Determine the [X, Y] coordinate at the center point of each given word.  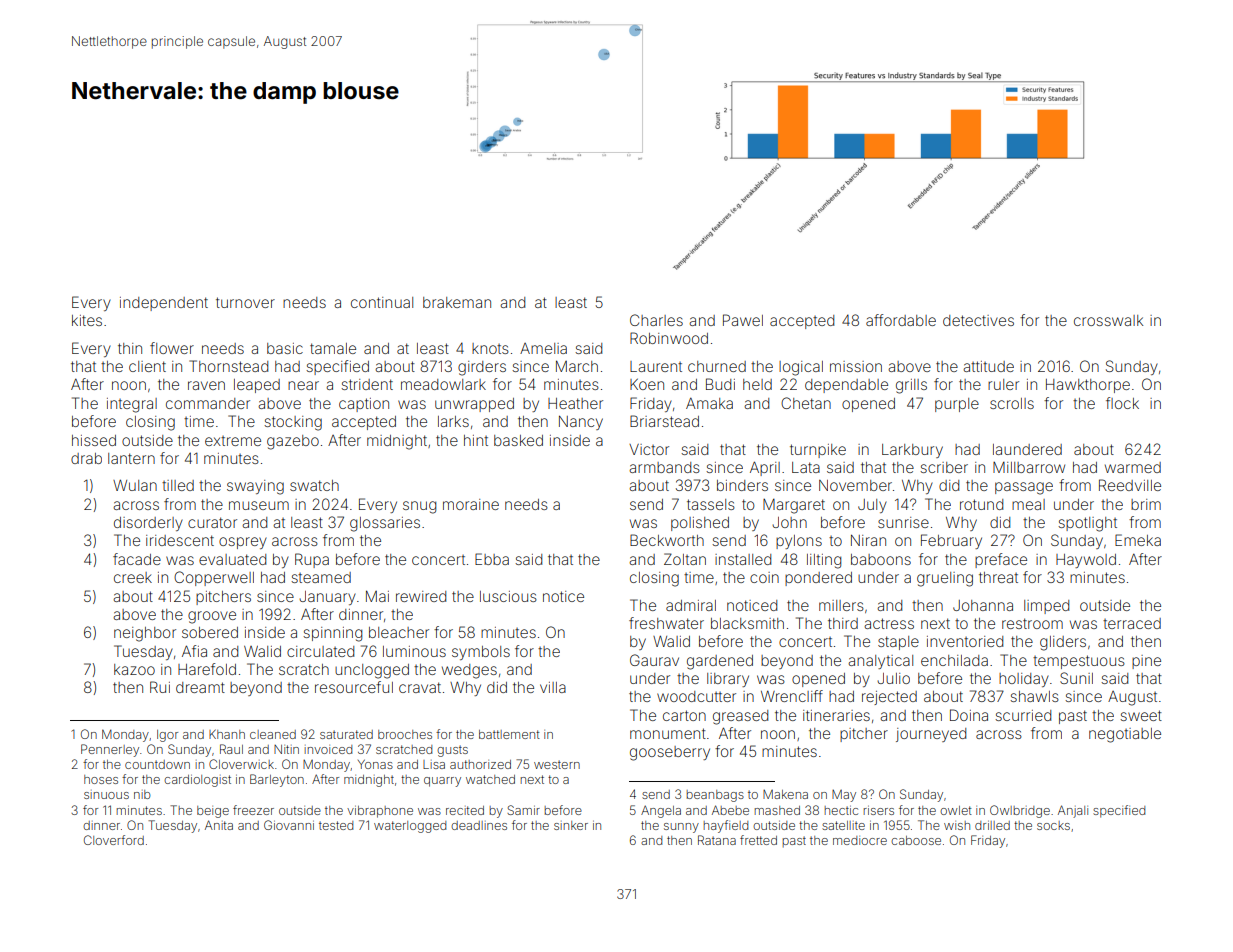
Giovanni [289, 825]
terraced [1132, 623]
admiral [691, 605]
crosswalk [1108, 320]
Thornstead [228, 366]
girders [482, 368]
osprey [243, 543]
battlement [509, 734]
